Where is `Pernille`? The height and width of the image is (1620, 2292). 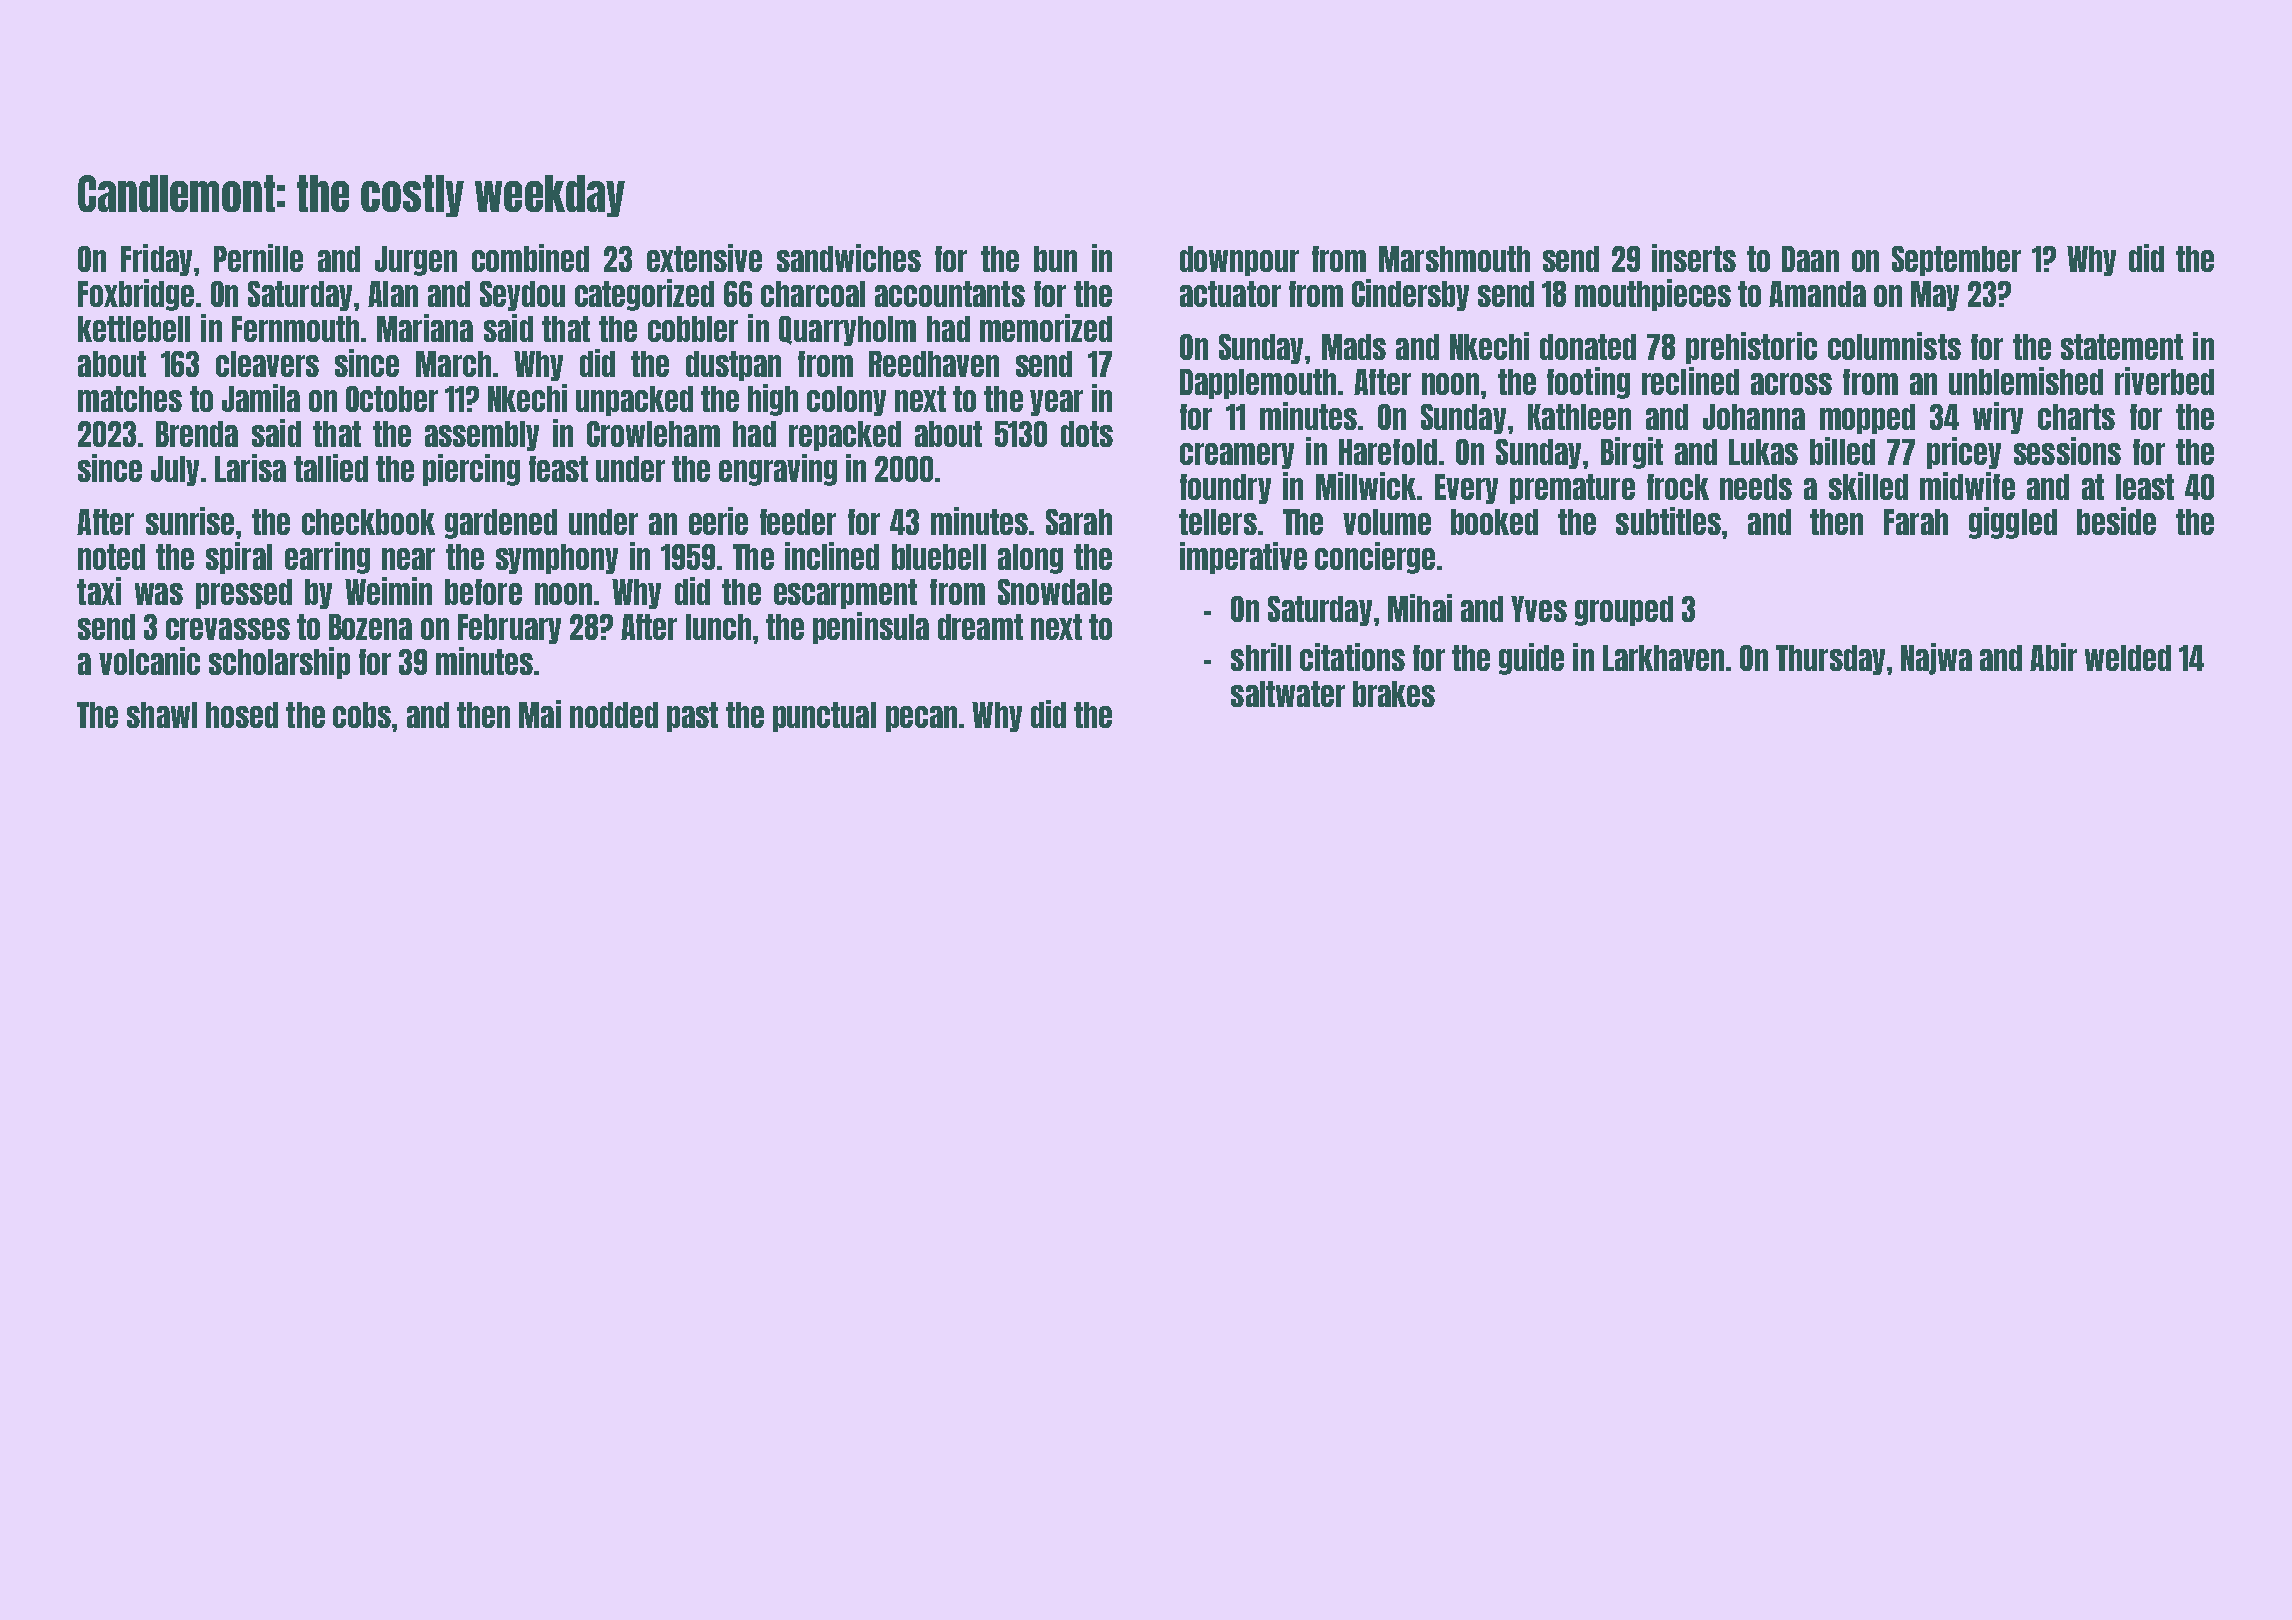 Pernille is located at coordinates (258, 258).
